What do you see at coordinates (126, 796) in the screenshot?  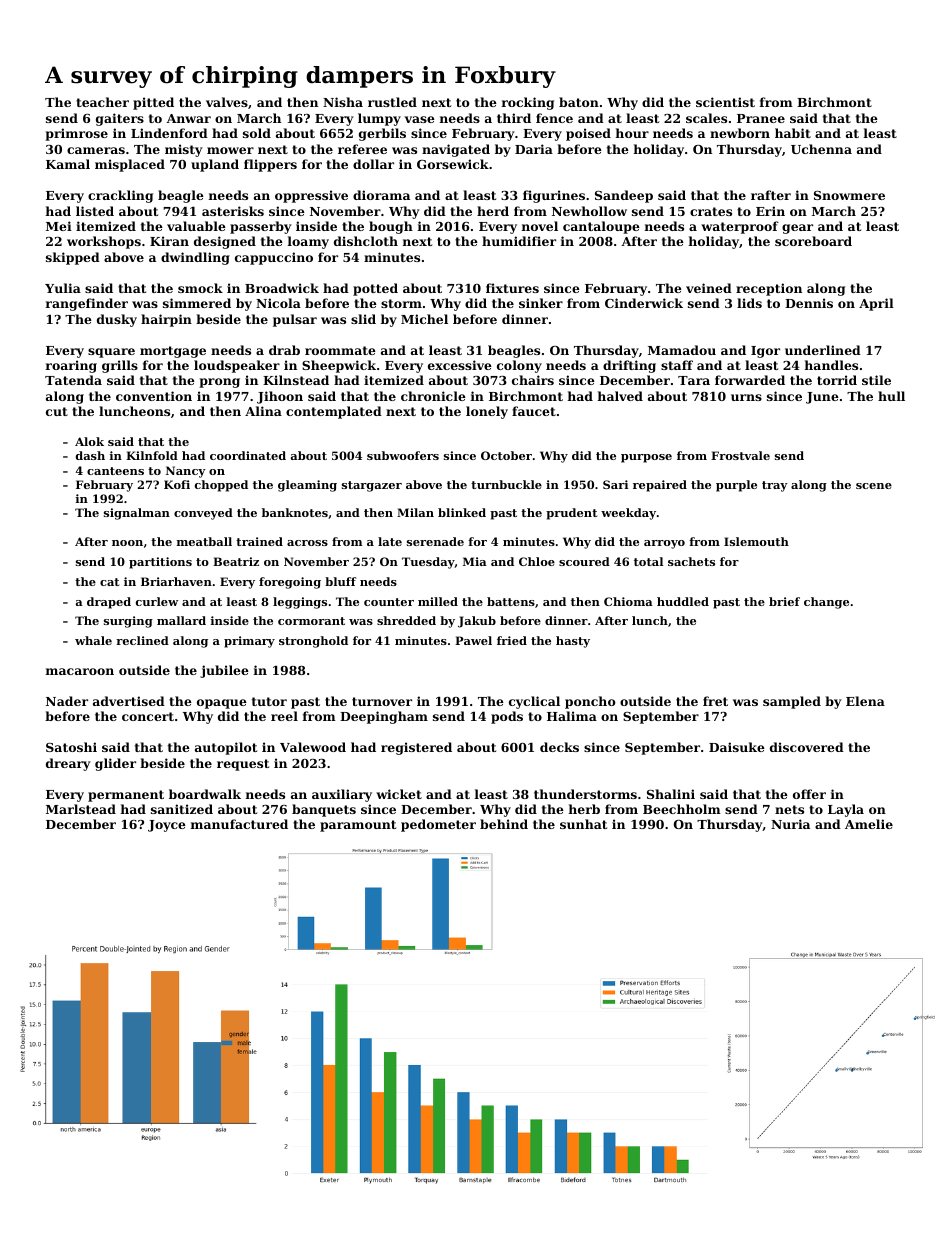 I see `permanent` at bounding box center [126, 796].
